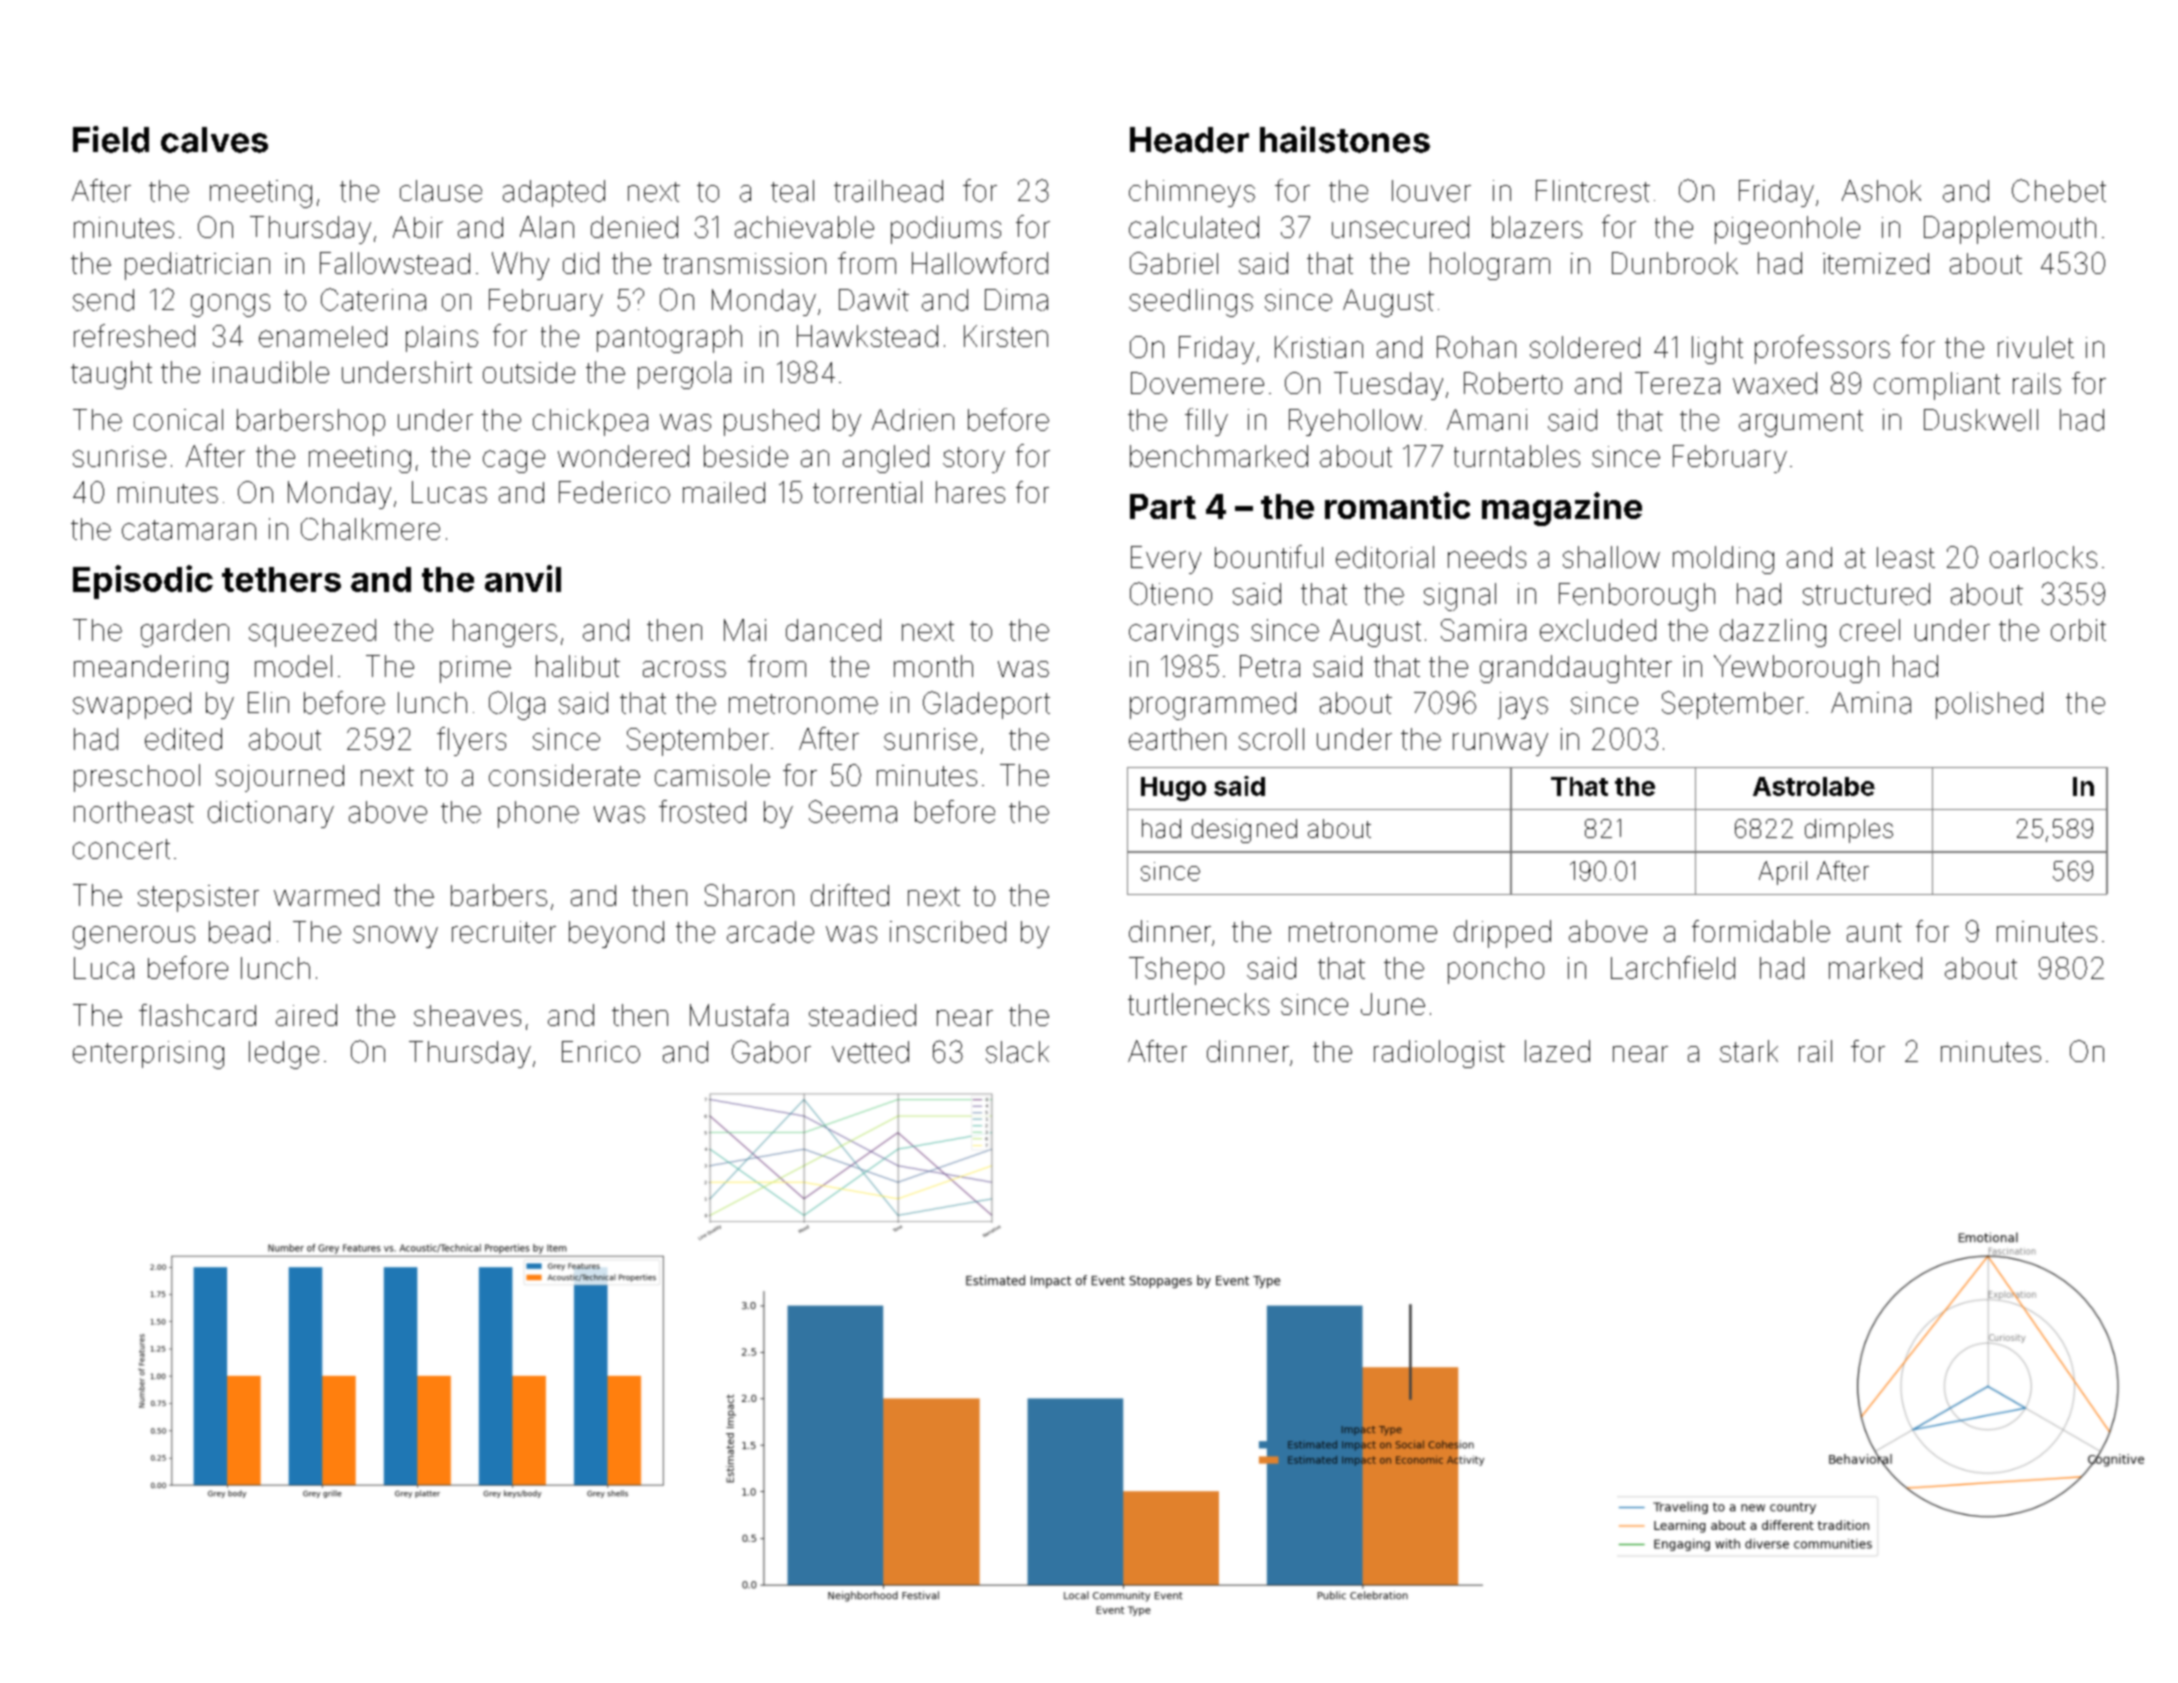 The height and width of the screenshot is (1683, 2178). What do you see at coordinates (1562, 509) in the screenshot?
I see `magazine` at bounding box center [1562, 509].
